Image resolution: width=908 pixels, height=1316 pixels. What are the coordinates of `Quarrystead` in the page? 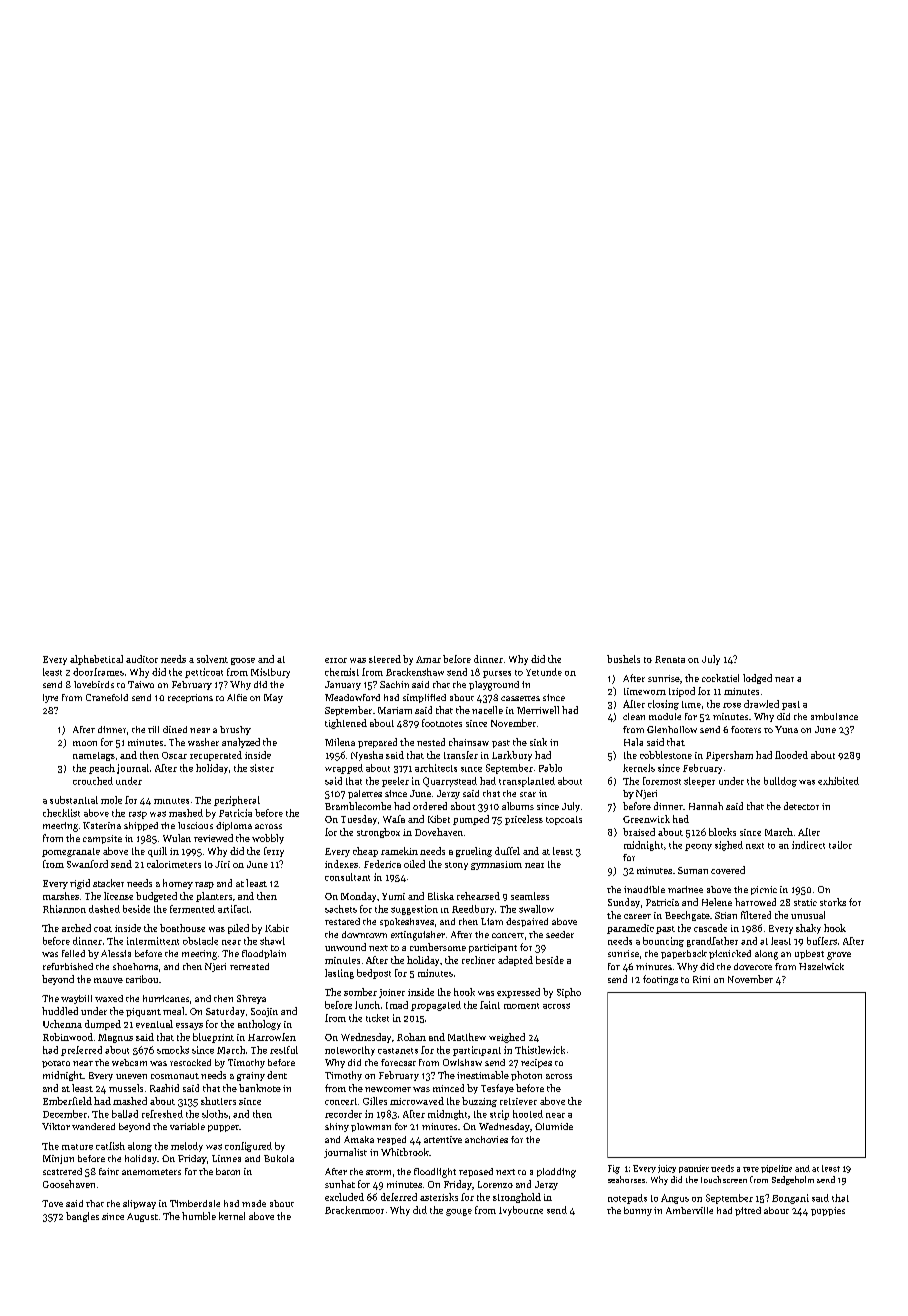 It's located at (450, 782).
